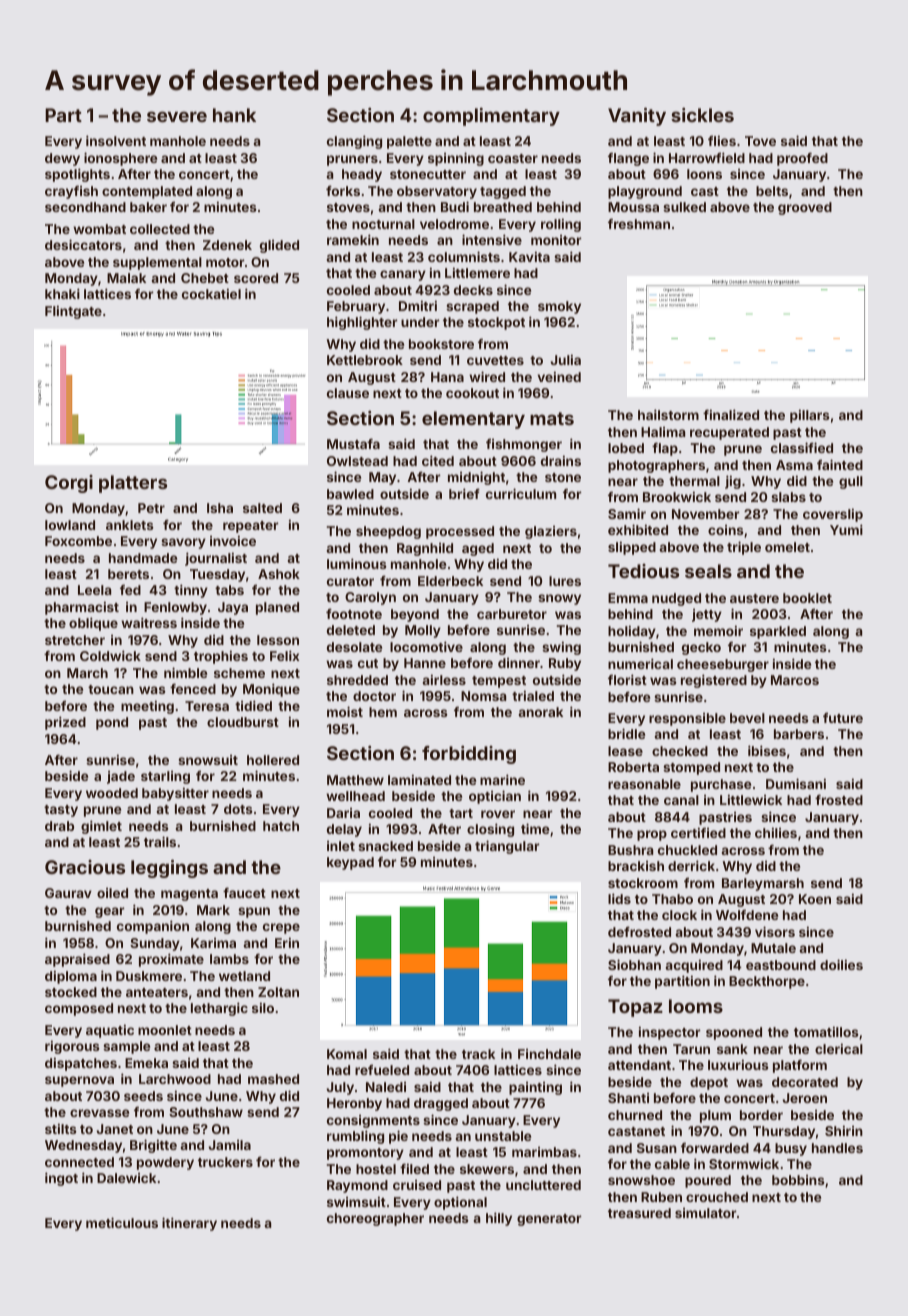 The width and height of the screenshot is (908, 1316). I want to click on itinerary, so click(189, 1224).
